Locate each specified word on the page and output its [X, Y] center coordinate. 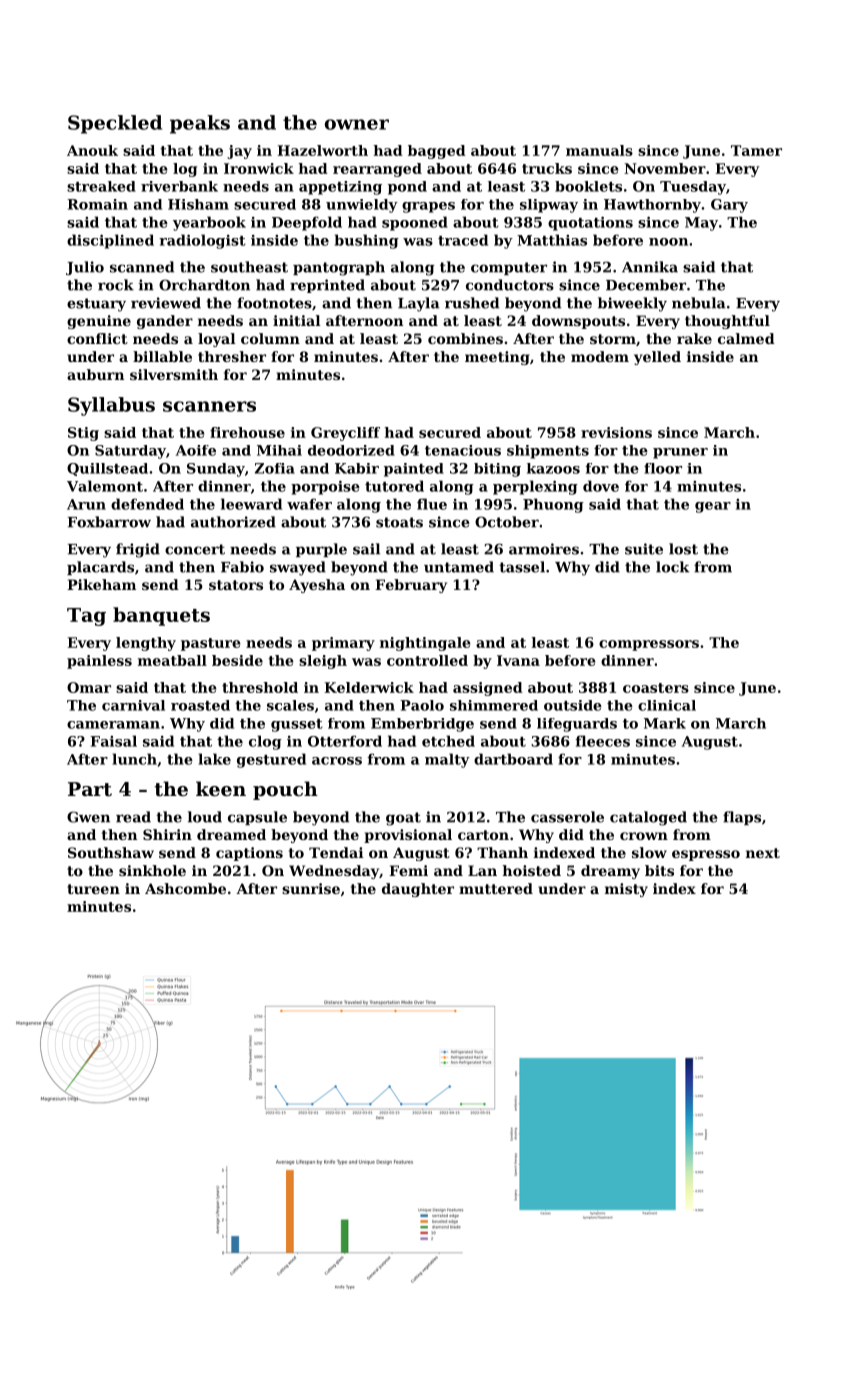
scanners [209, 406]
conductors [510, 285]
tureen [93, 889]
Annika [650, 267]
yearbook [209, 223]
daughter [418, 890]
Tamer [756, 150]
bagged [437, 152]
